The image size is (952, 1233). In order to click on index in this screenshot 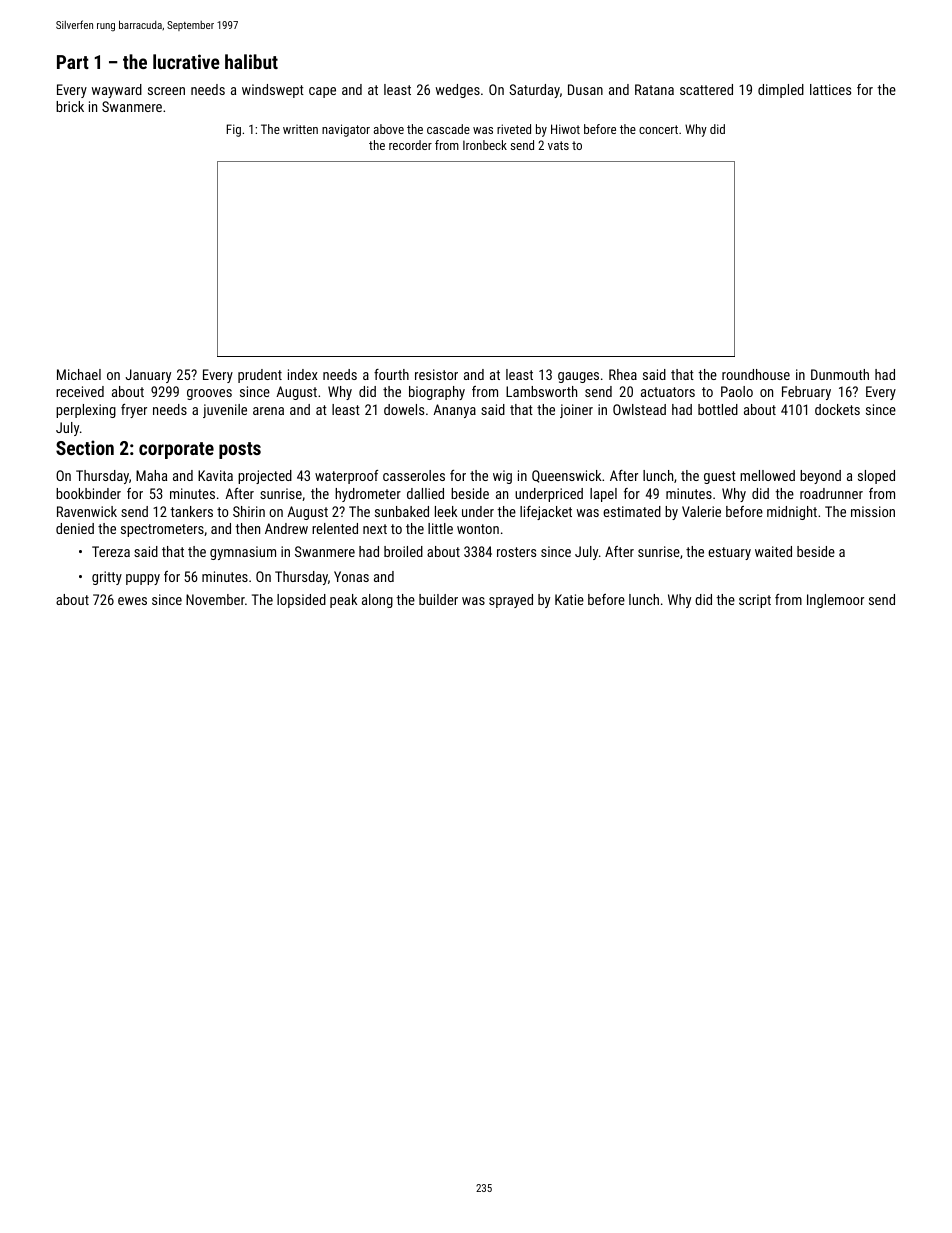, I will do `click(303, 374)`.
